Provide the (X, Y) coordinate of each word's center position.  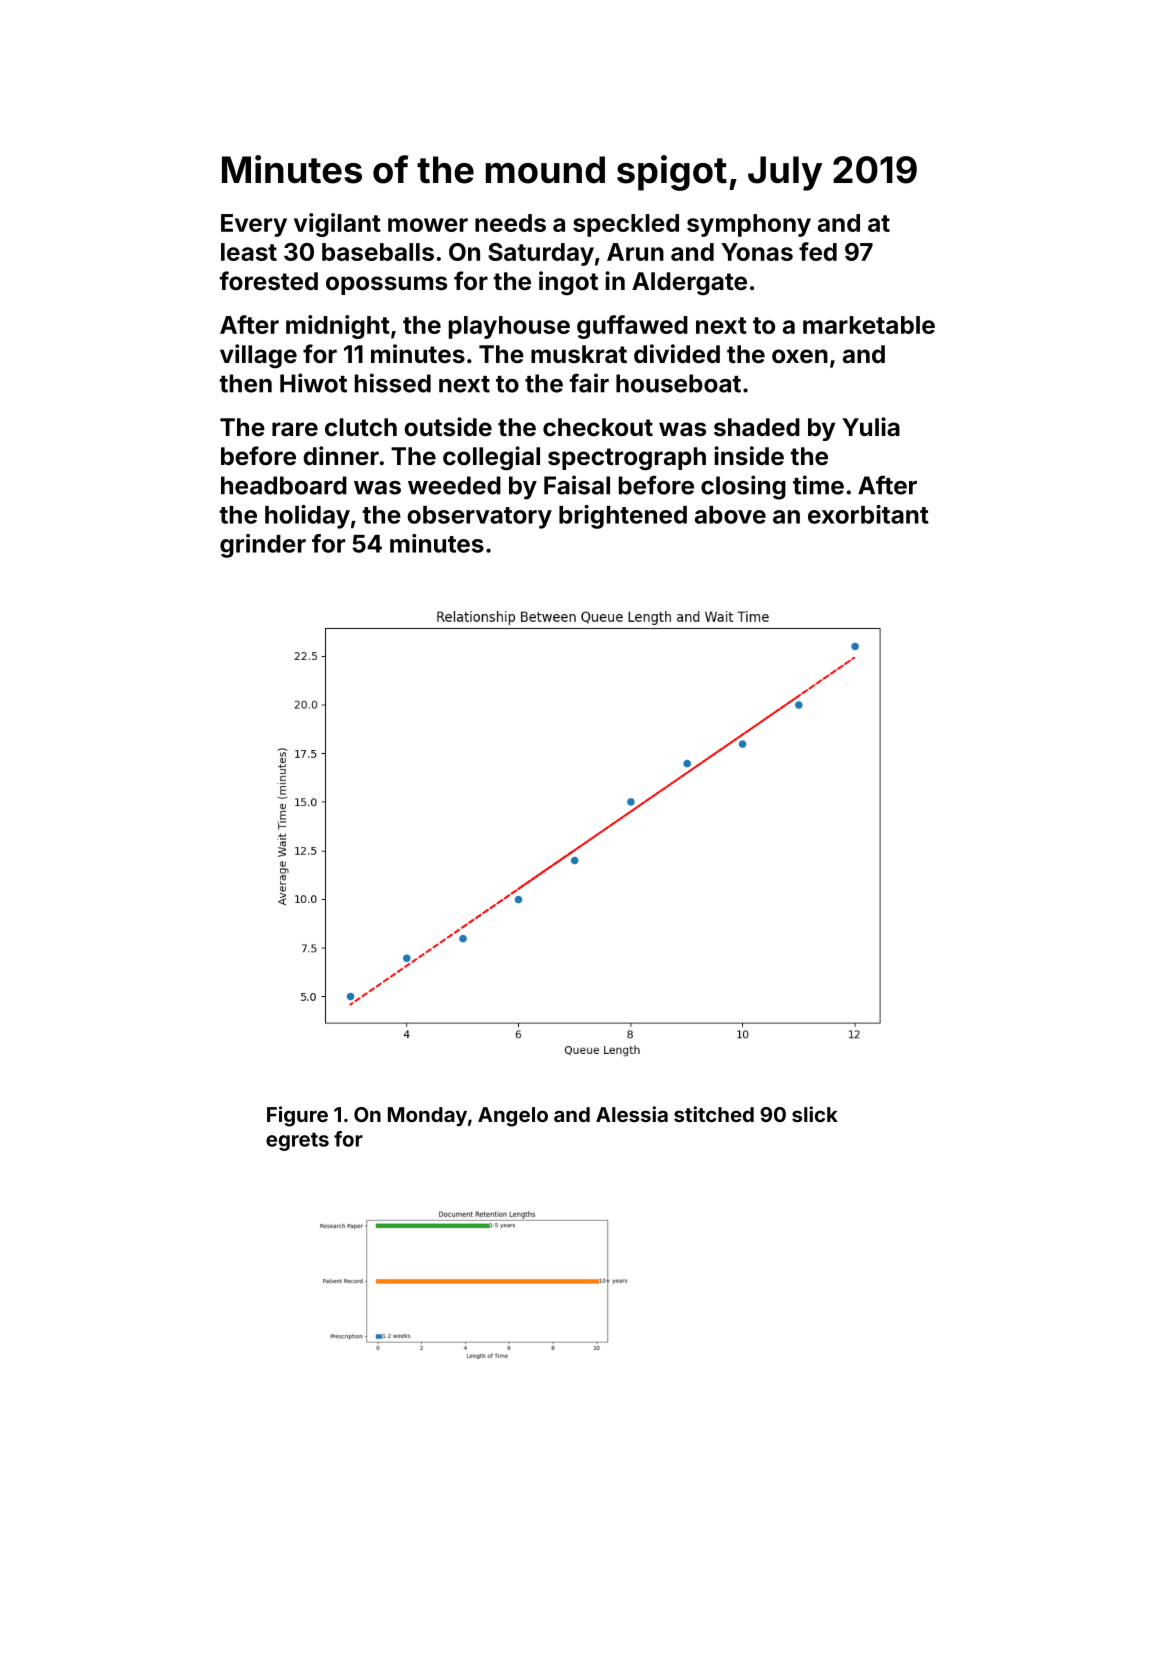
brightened (623, 517)
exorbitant (868, 514)
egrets (297, 1141)
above (730, 515)
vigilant (337, 225)
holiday (307, 517)
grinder (263, 546)
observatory (479, 517)
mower (428, 225)
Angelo (513, 1117)
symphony (749, 225)
